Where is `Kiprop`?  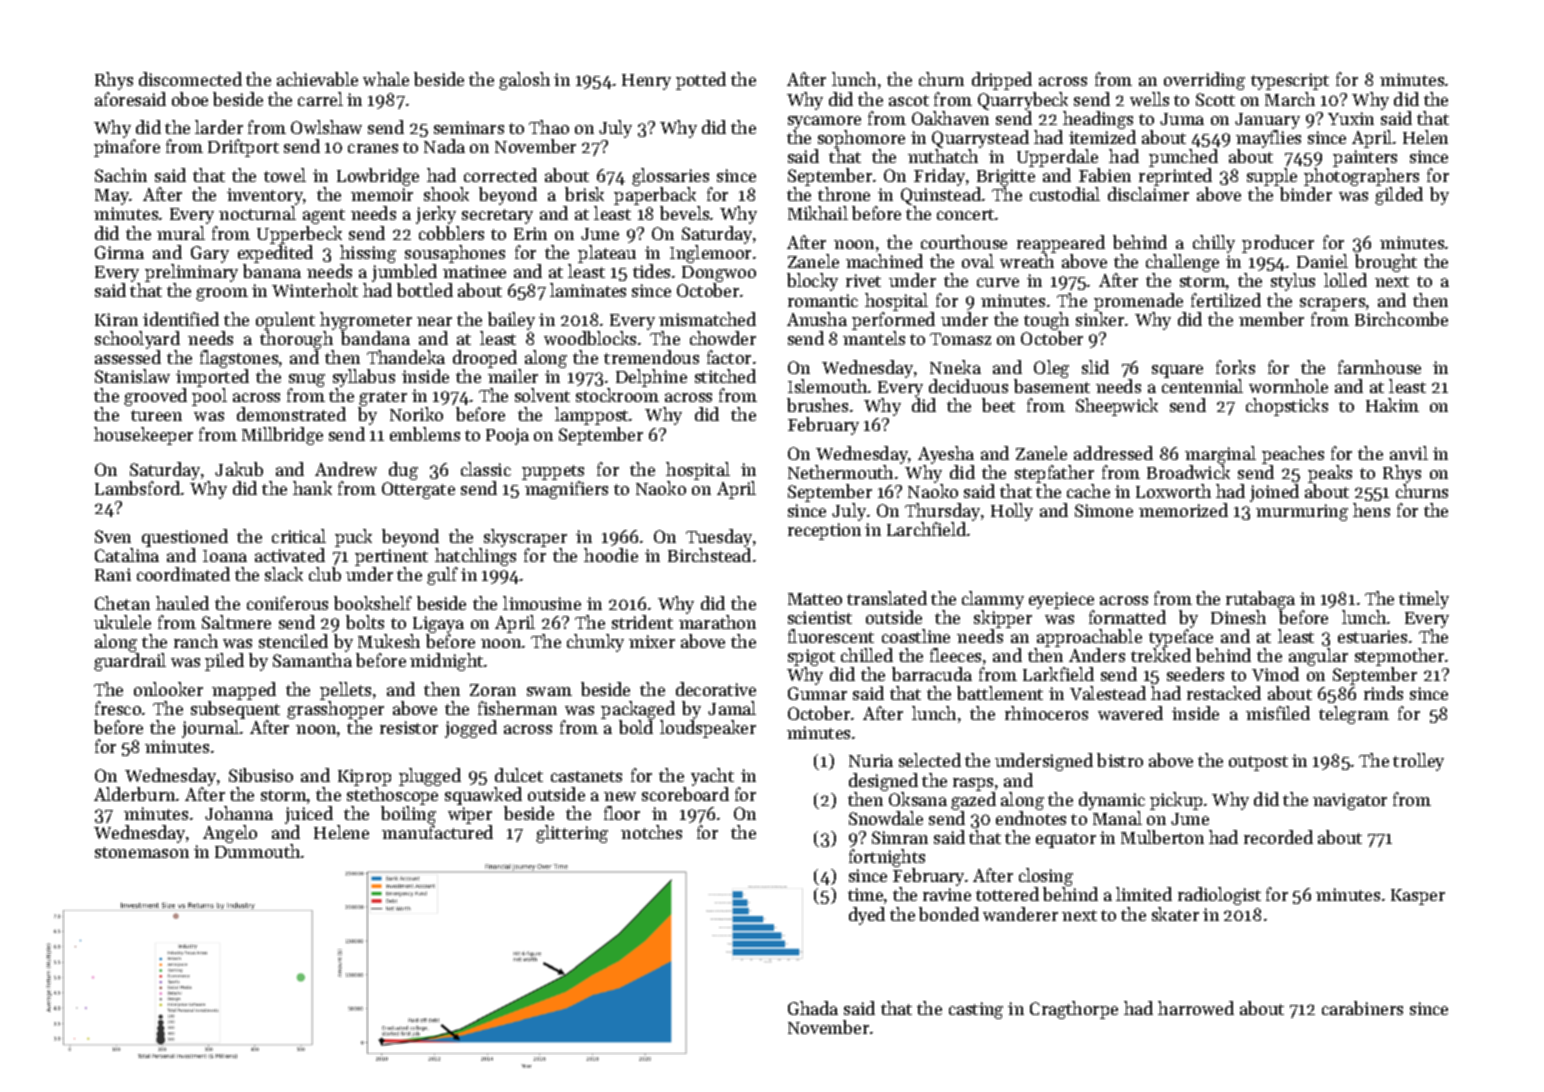 Kiprop is located at coordinates (364, 777).
